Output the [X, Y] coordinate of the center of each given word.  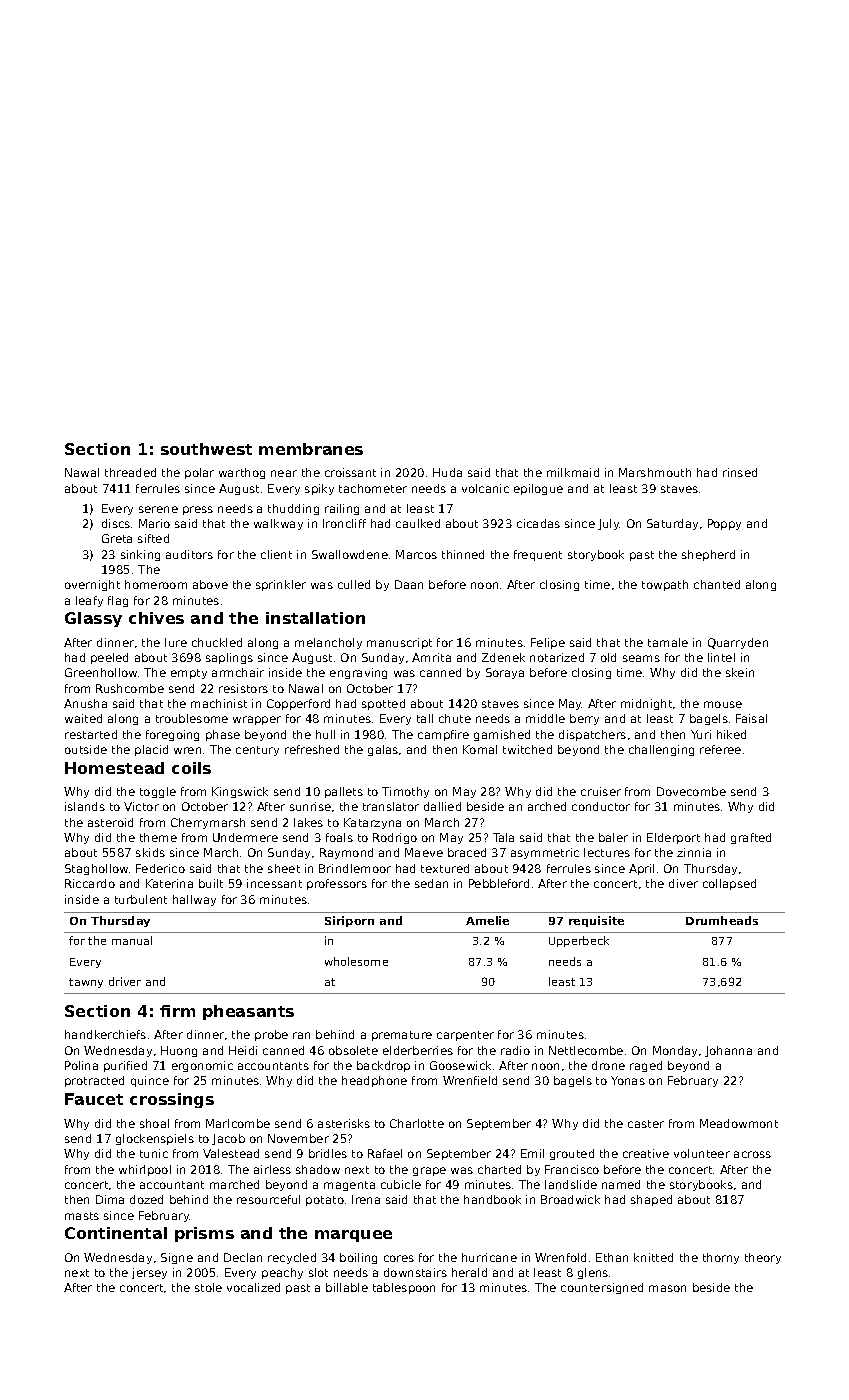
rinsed [740, 472]
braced [467, 852]
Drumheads [722, 920]
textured [445, 868]
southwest [206, 449]
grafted [751, 838]
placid [151, 750]
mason [667, 1288]
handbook [492, 1199]
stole [208, 1287]
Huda [447, 472]
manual [132, 940]
